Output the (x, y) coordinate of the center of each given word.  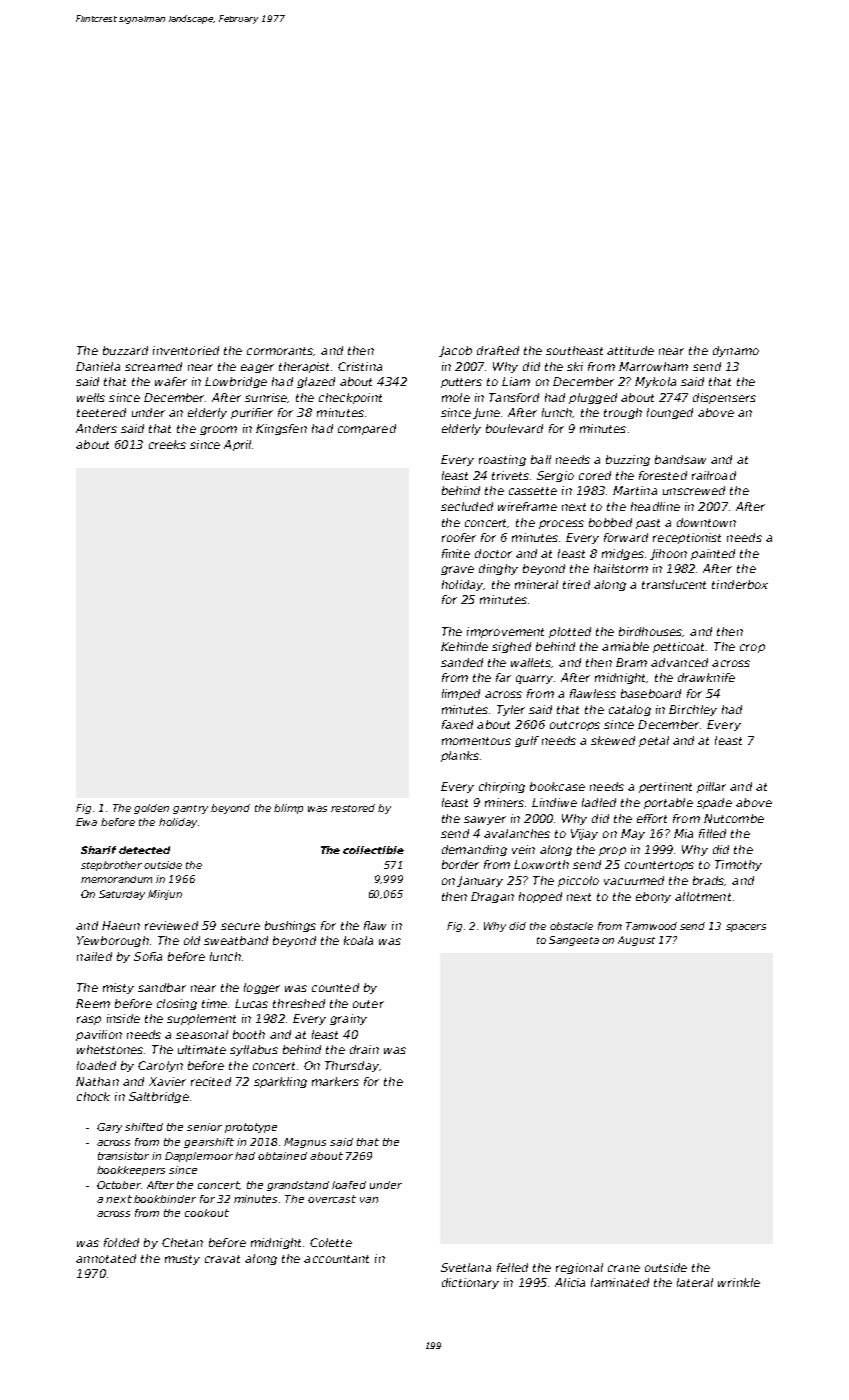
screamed (153, 366)
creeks (167, 444)
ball (541, 459)
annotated (106, 1258)
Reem (93, 1003)
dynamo (736, 351)
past (648, 524)
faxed (457, 724)
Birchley (693, 710)
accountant (336, 1259)
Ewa (86, 822)
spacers (746, 928)
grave (457, 570)
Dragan (492, 897)
